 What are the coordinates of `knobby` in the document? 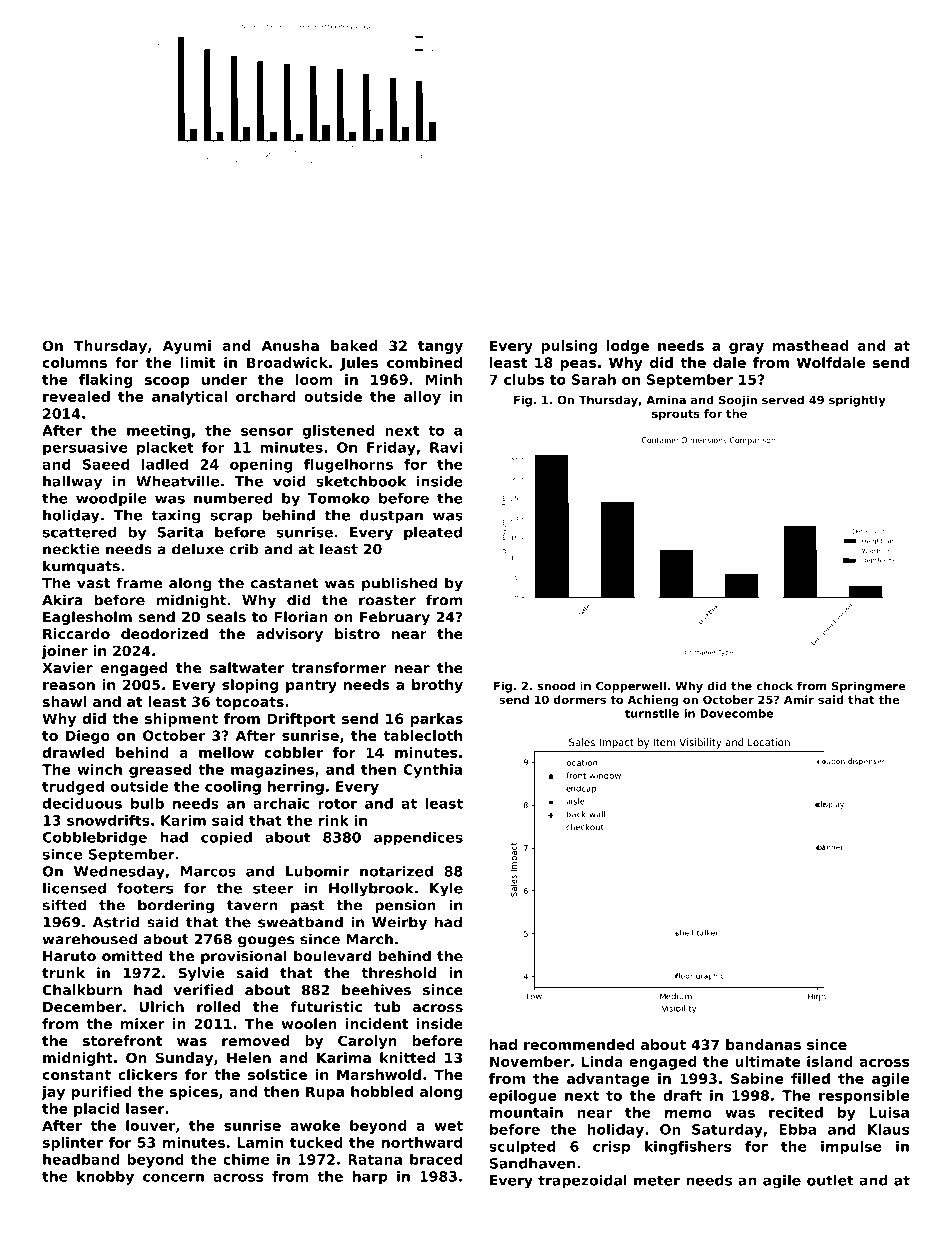 It's located at (105, 1178).
